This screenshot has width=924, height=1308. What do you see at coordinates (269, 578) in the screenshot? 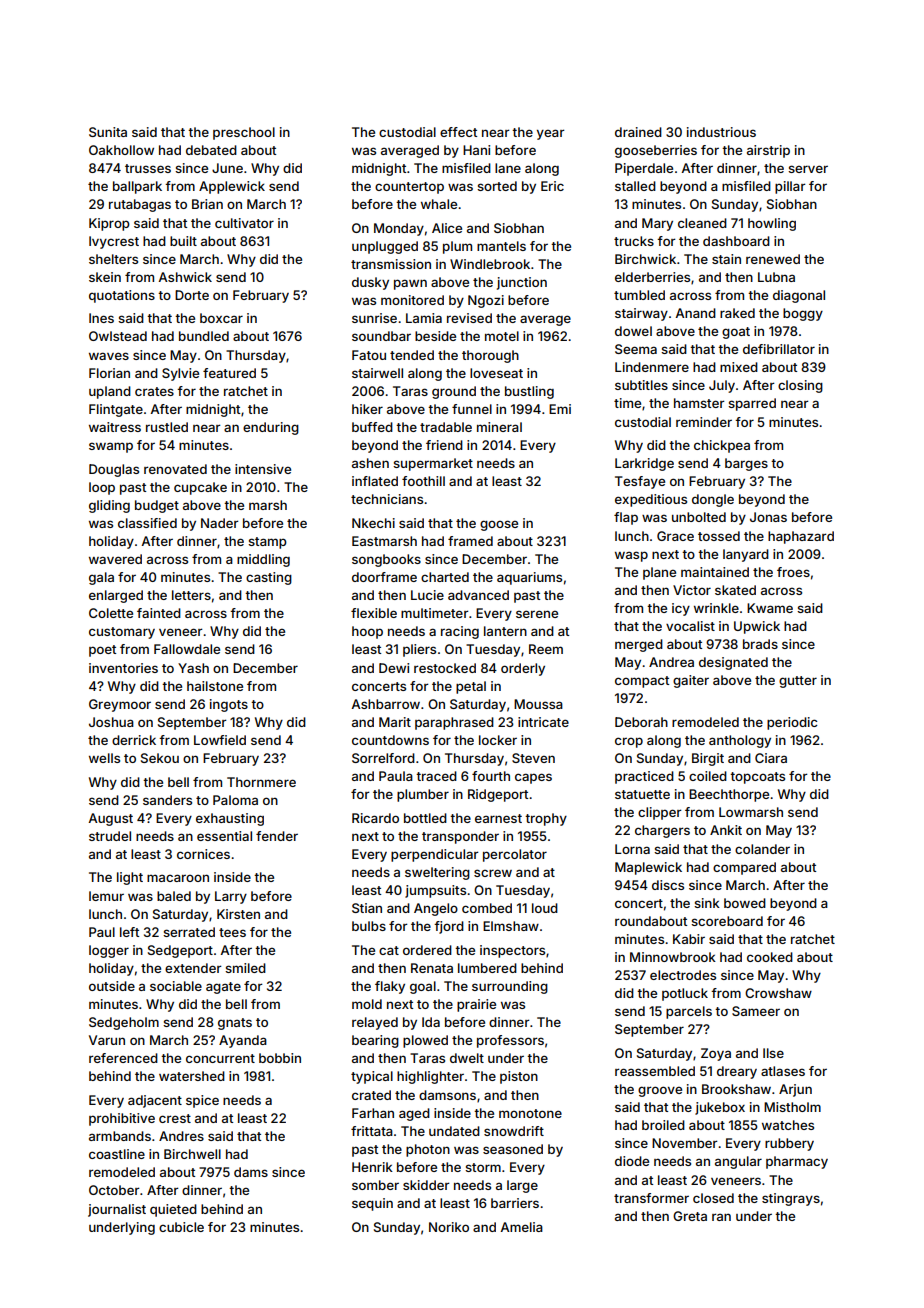
I see `casting` at bounding box center [269, 578].
